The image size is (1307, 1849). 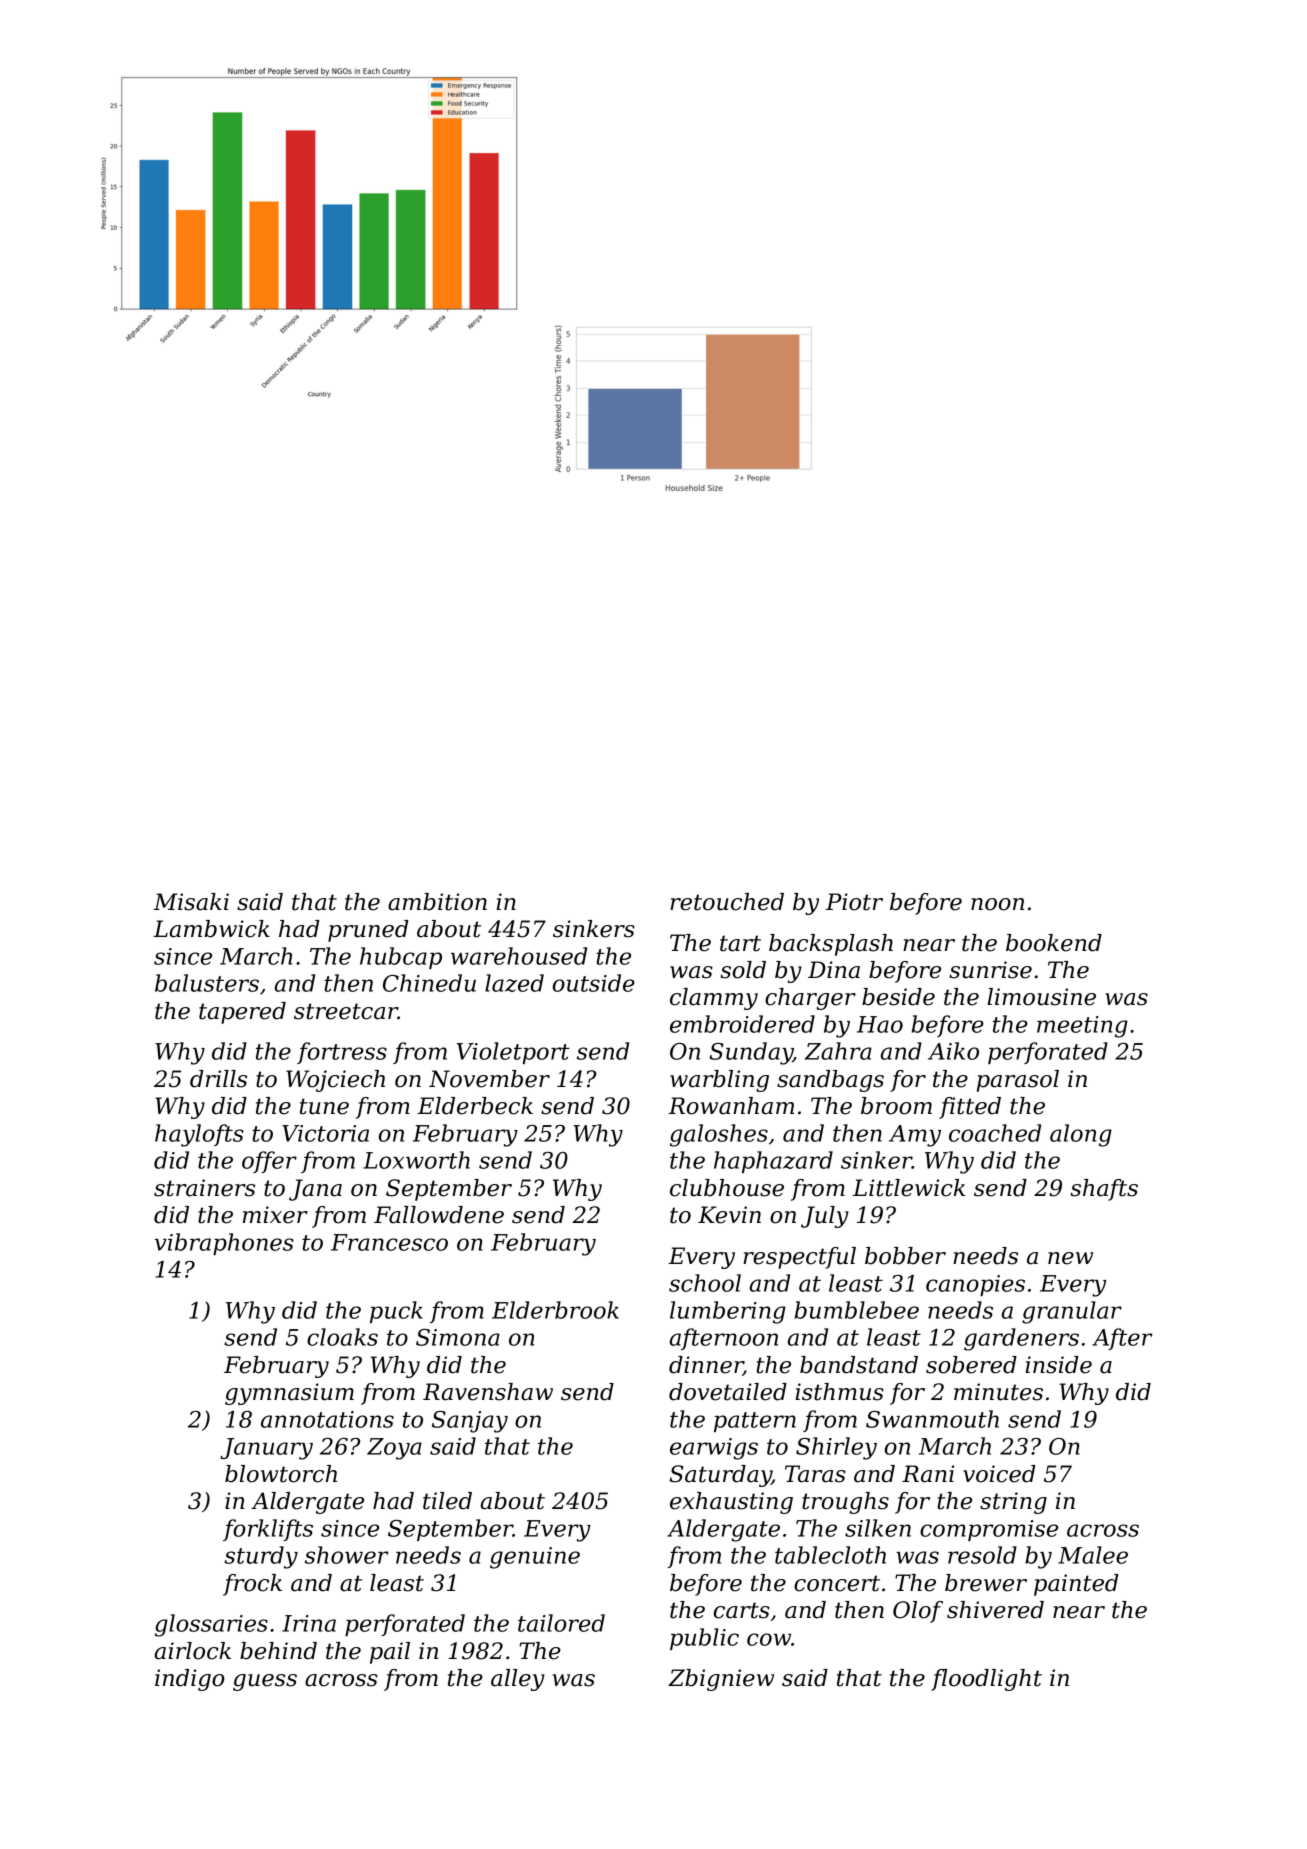 I want to click on bookend, so click(x=1054, y=943).
